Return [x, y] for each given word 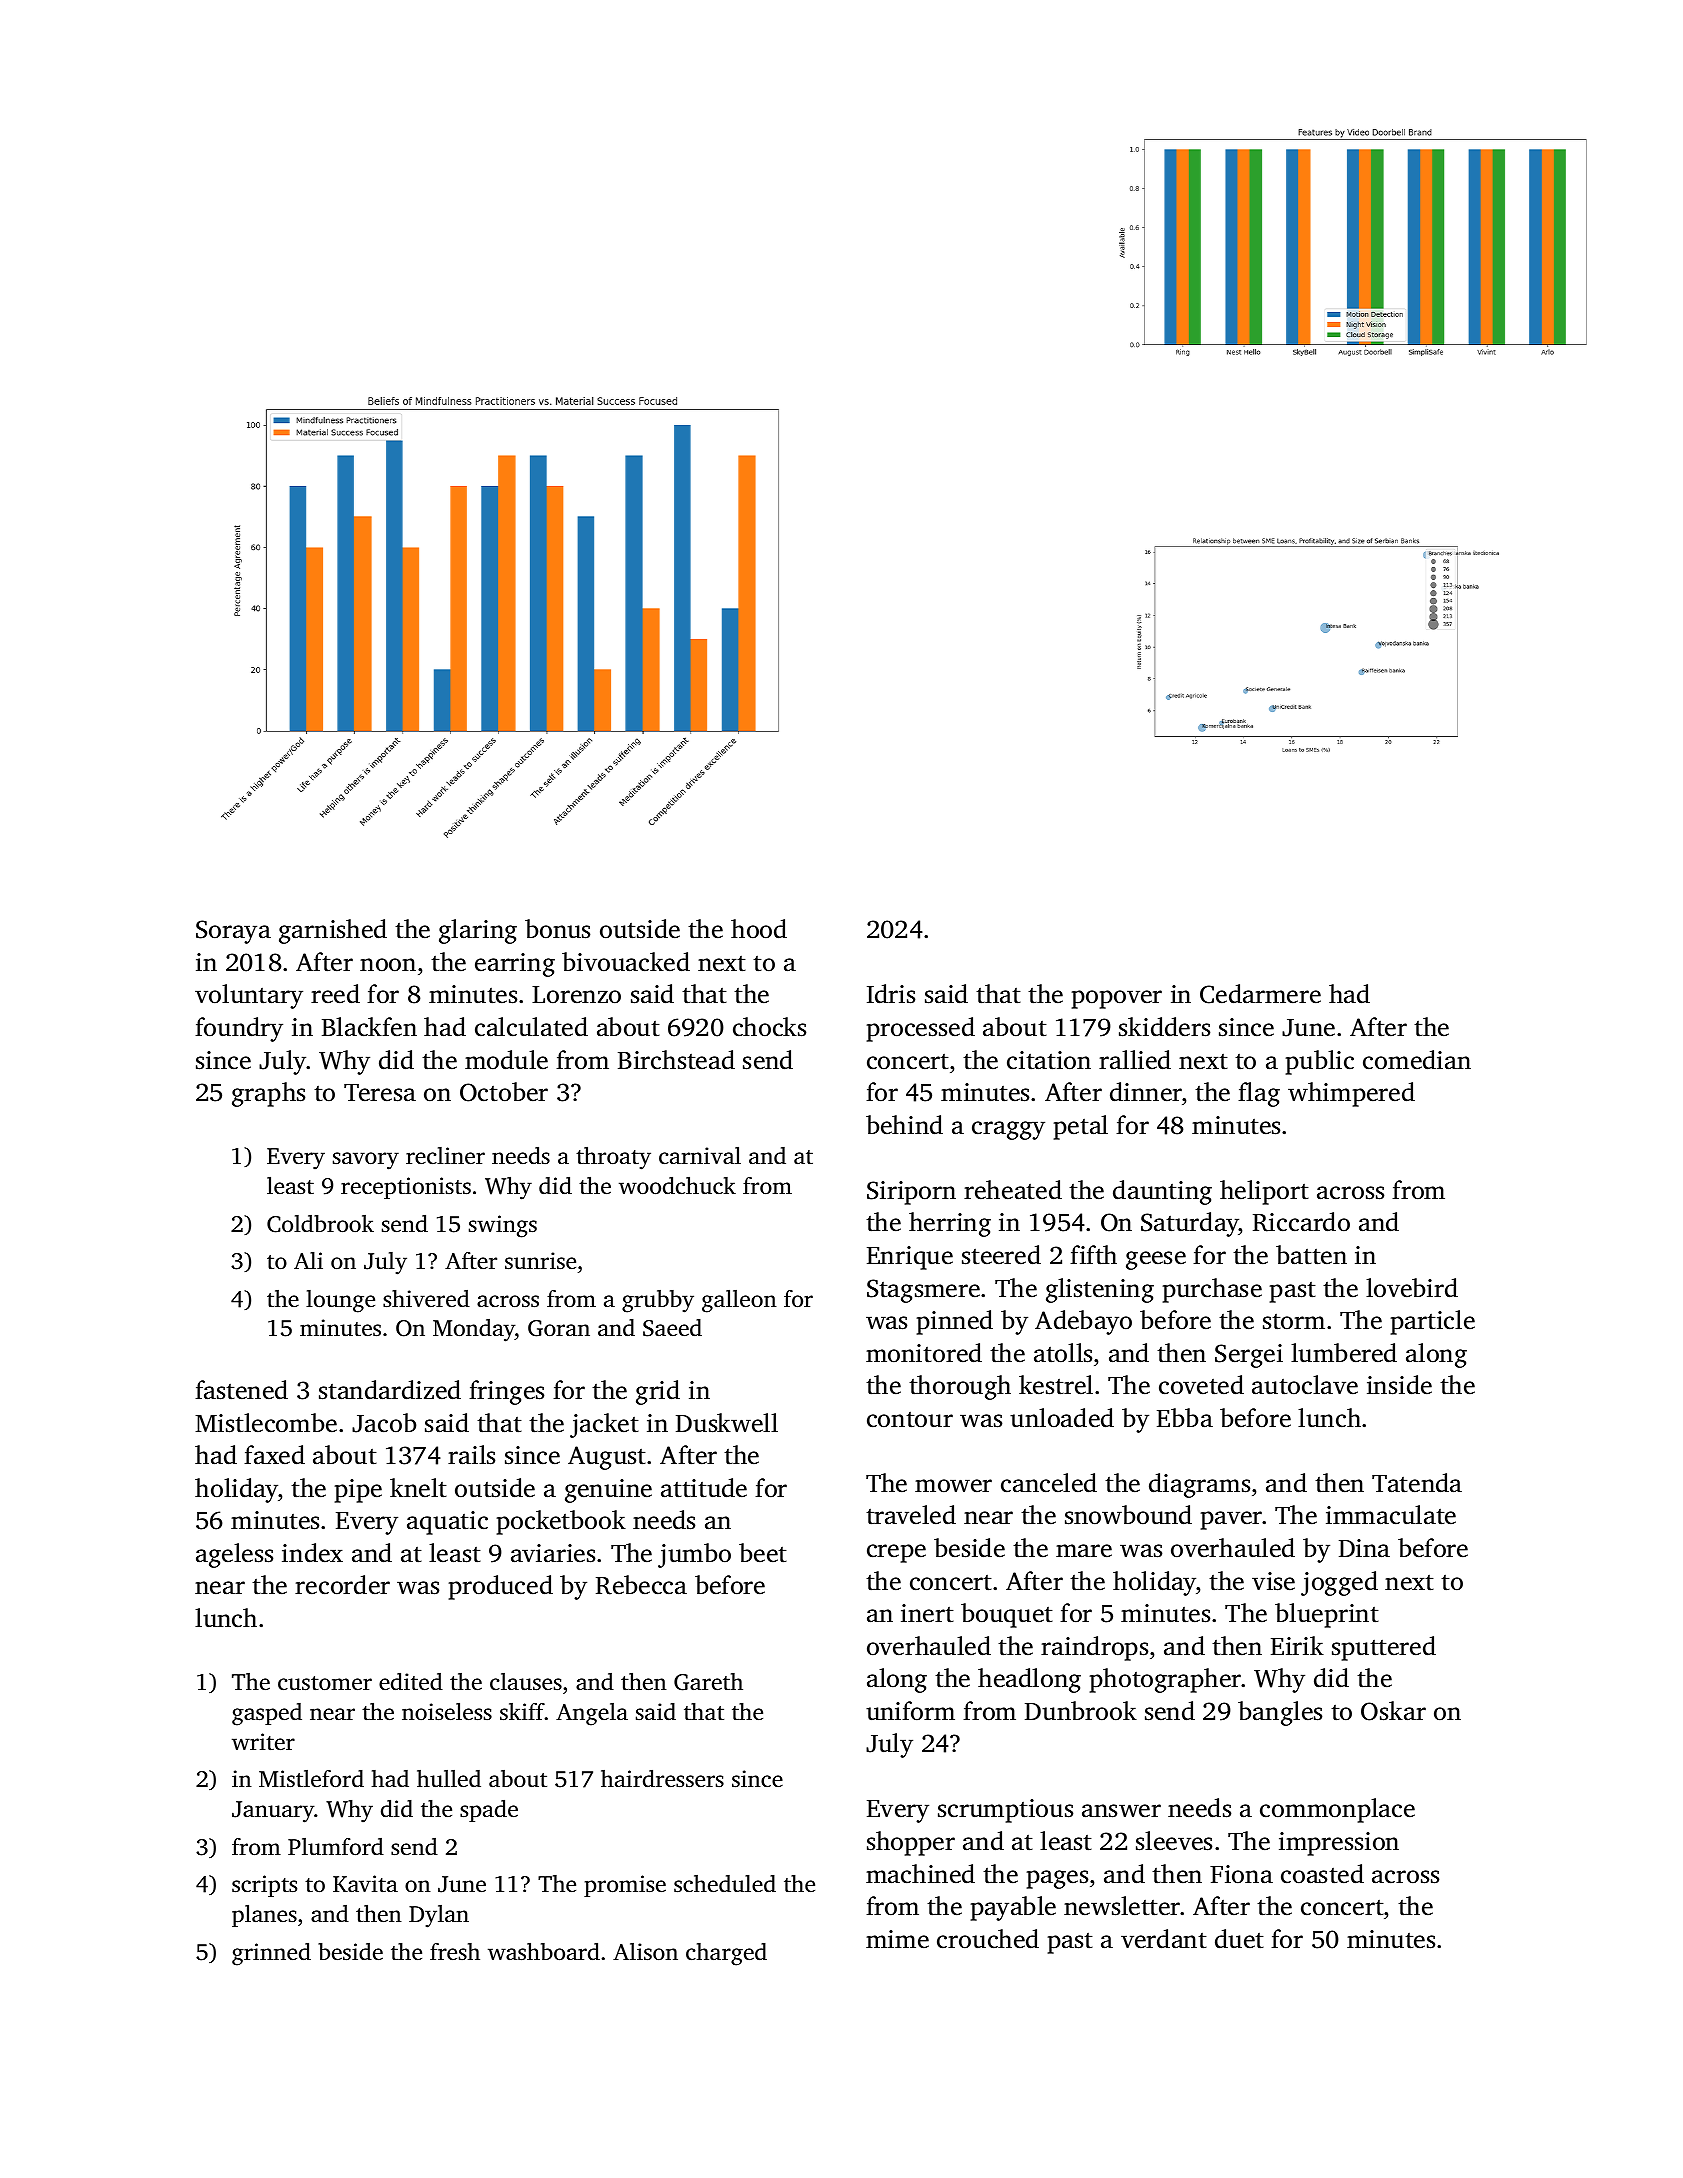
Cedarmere [1260, 994]
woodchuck [677, 1186]
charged [726, 1954]
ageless [234, 1555]
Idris [891, 994]
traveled [911, 1515]
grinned [271, 1954]
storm [1294, 1322]
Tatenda [1417, 1483]
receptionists [406, 1188]
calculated [531, 1027]
